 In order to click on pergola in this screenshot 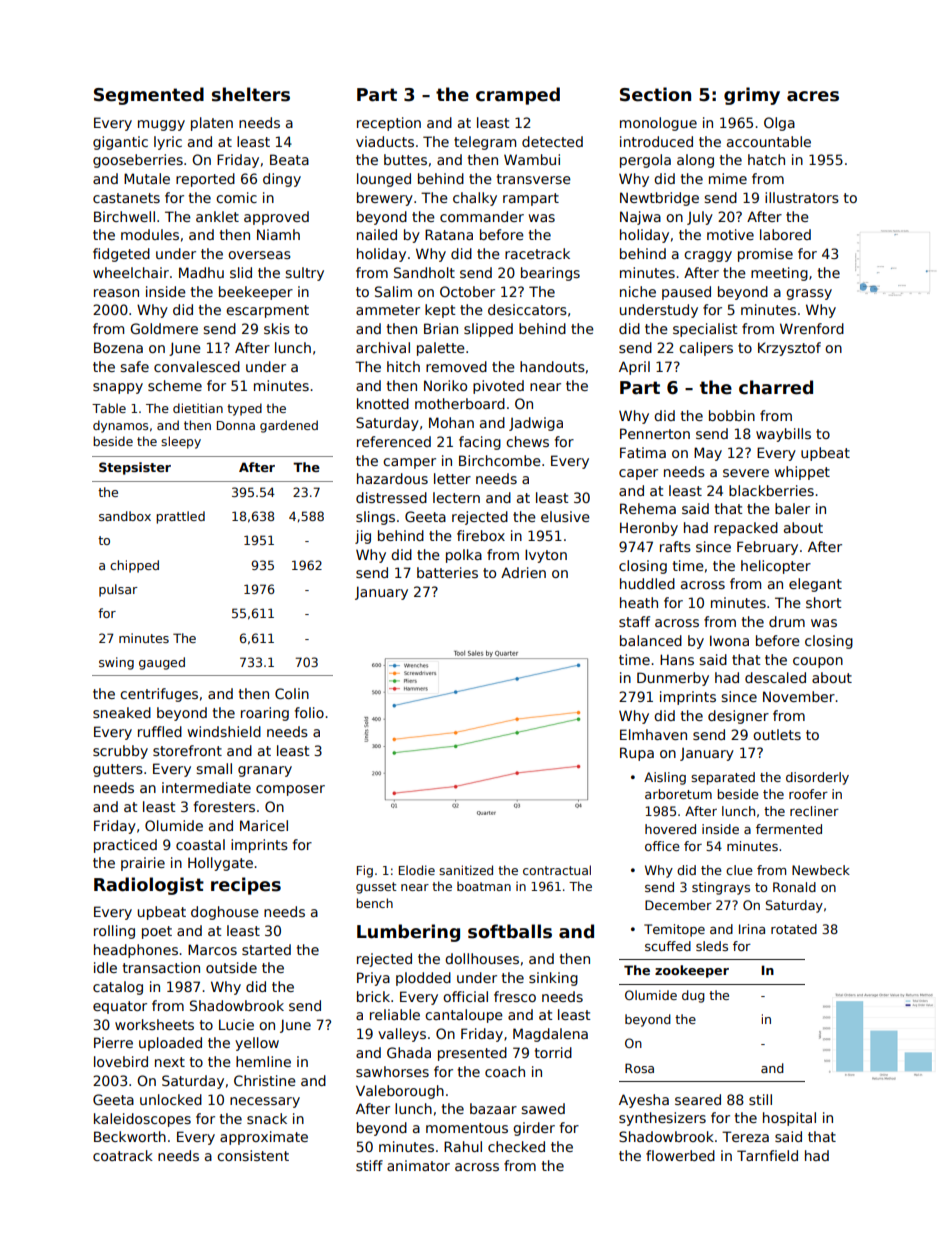, I will do `click(645, 161)`.
